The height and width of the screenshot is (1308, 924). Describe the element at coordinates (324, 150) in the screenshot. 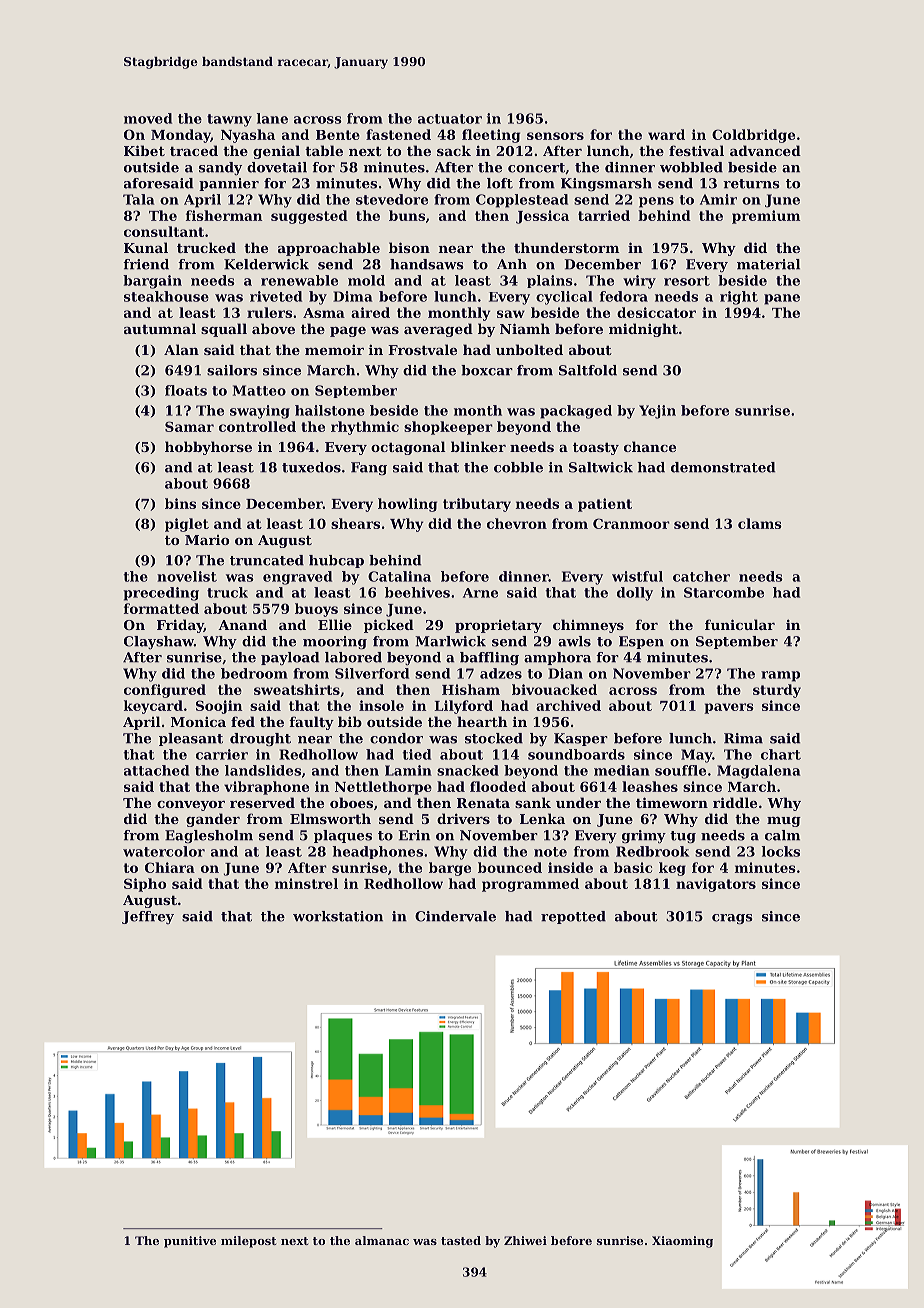

I see `table` at that location.
